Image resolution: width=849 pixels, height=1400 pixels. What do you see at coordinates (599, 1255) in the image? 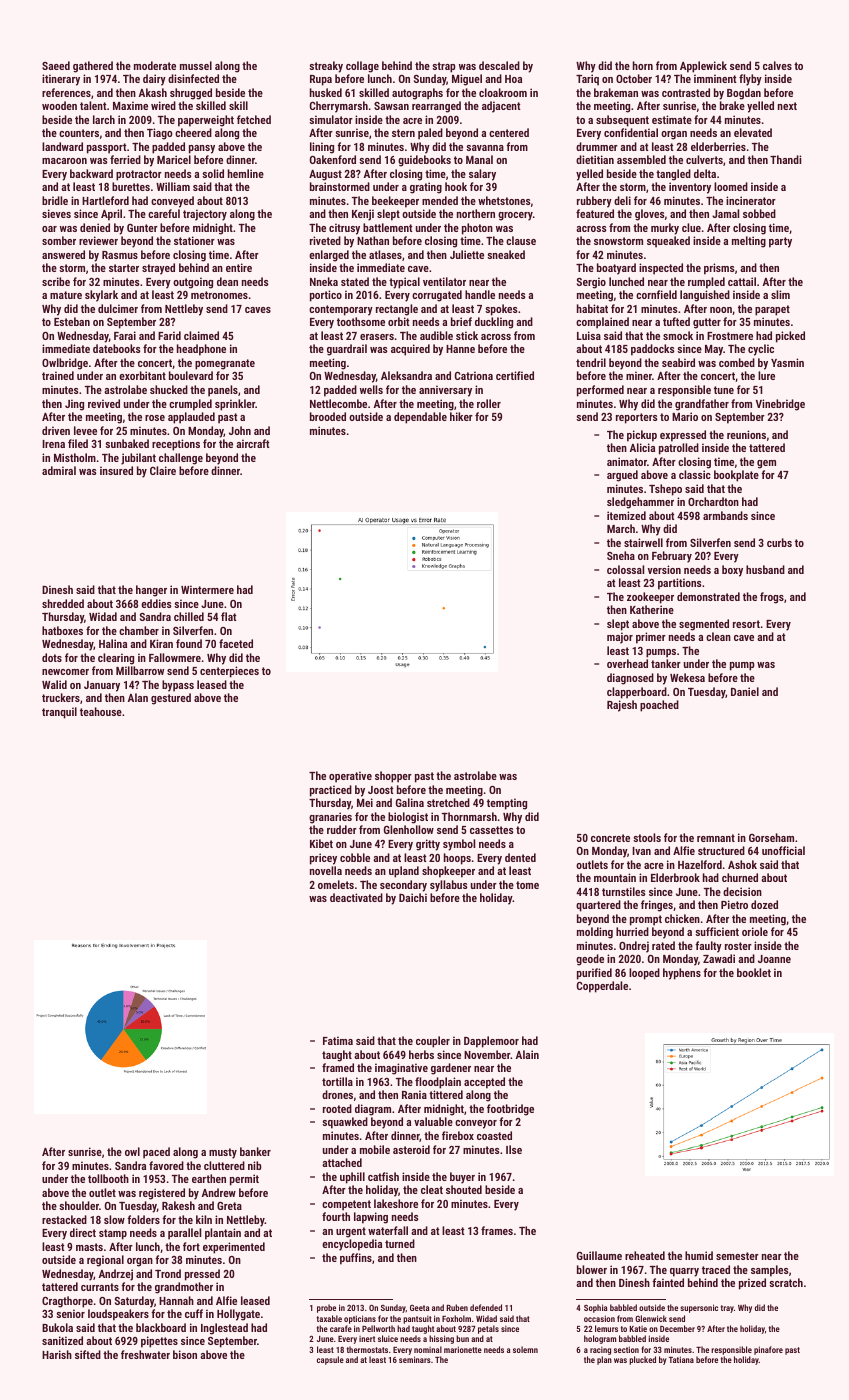
I see `Guillaume` at bounding box center [599, 1255].
